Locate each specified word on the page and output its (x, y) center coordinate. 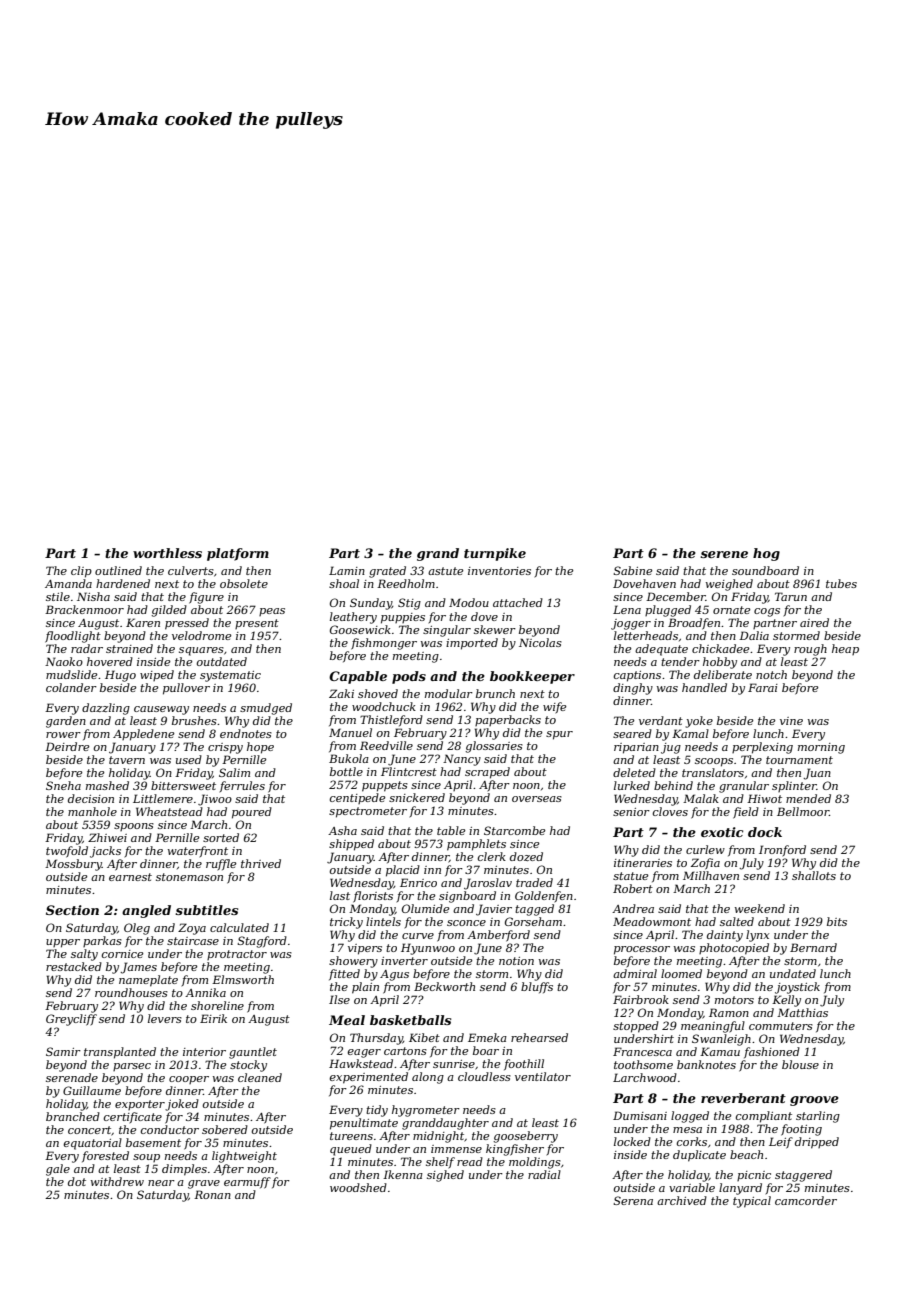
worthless (167, 553)
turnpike (495, 554)
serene (724, 554)
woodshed (358, 1187)
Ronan (212, 1194)
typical (752, 1202)
